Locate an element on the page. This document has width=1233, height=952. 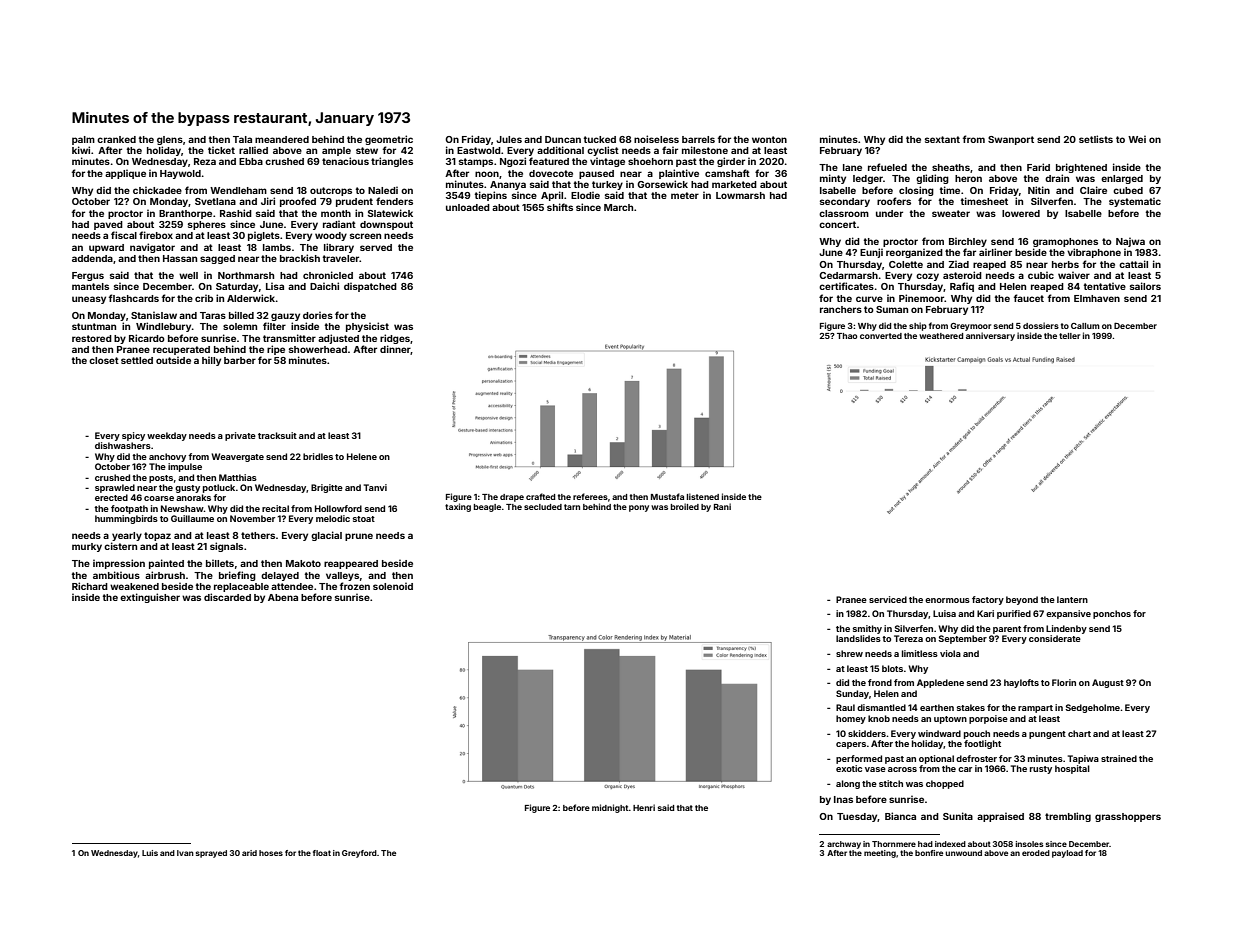
serviced is located at coordinates (888, 599).
